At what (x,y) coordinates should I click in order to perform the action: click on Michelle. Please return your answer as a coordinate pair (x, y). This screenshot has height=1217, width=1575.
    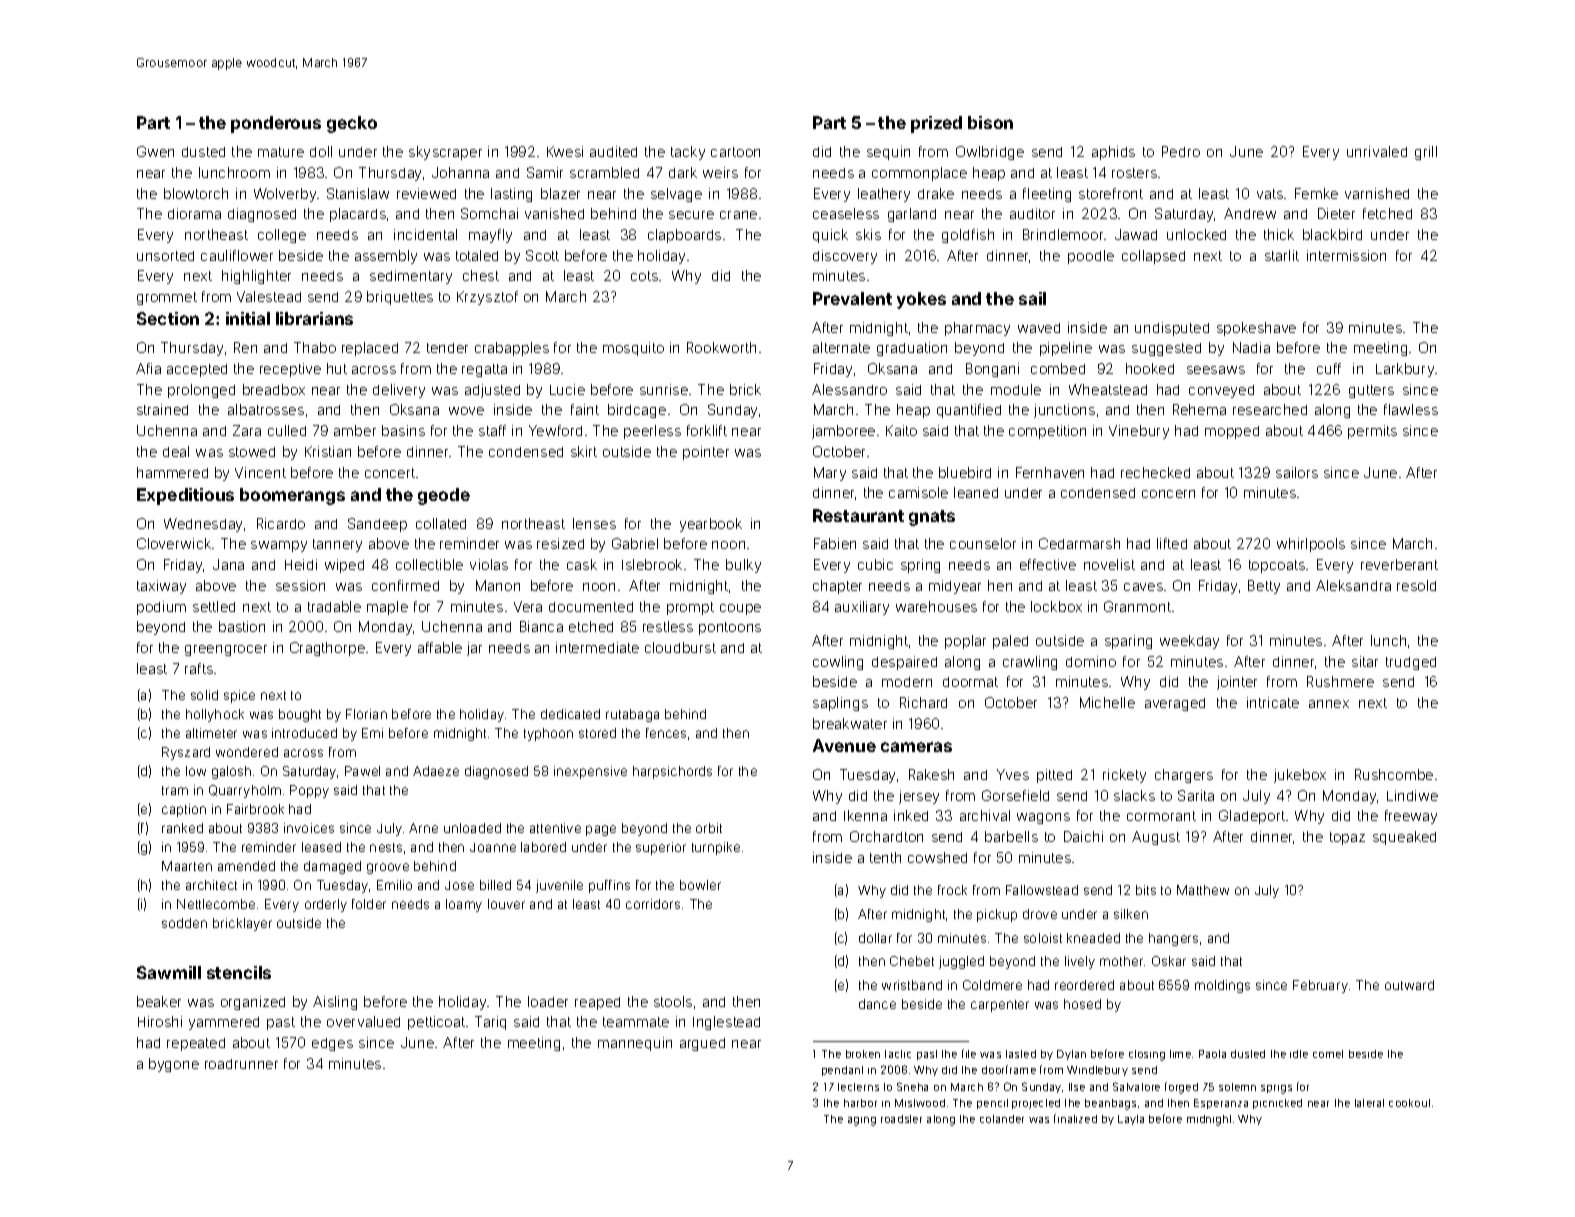
    Looking at the image, I should click on (1107, 702).
